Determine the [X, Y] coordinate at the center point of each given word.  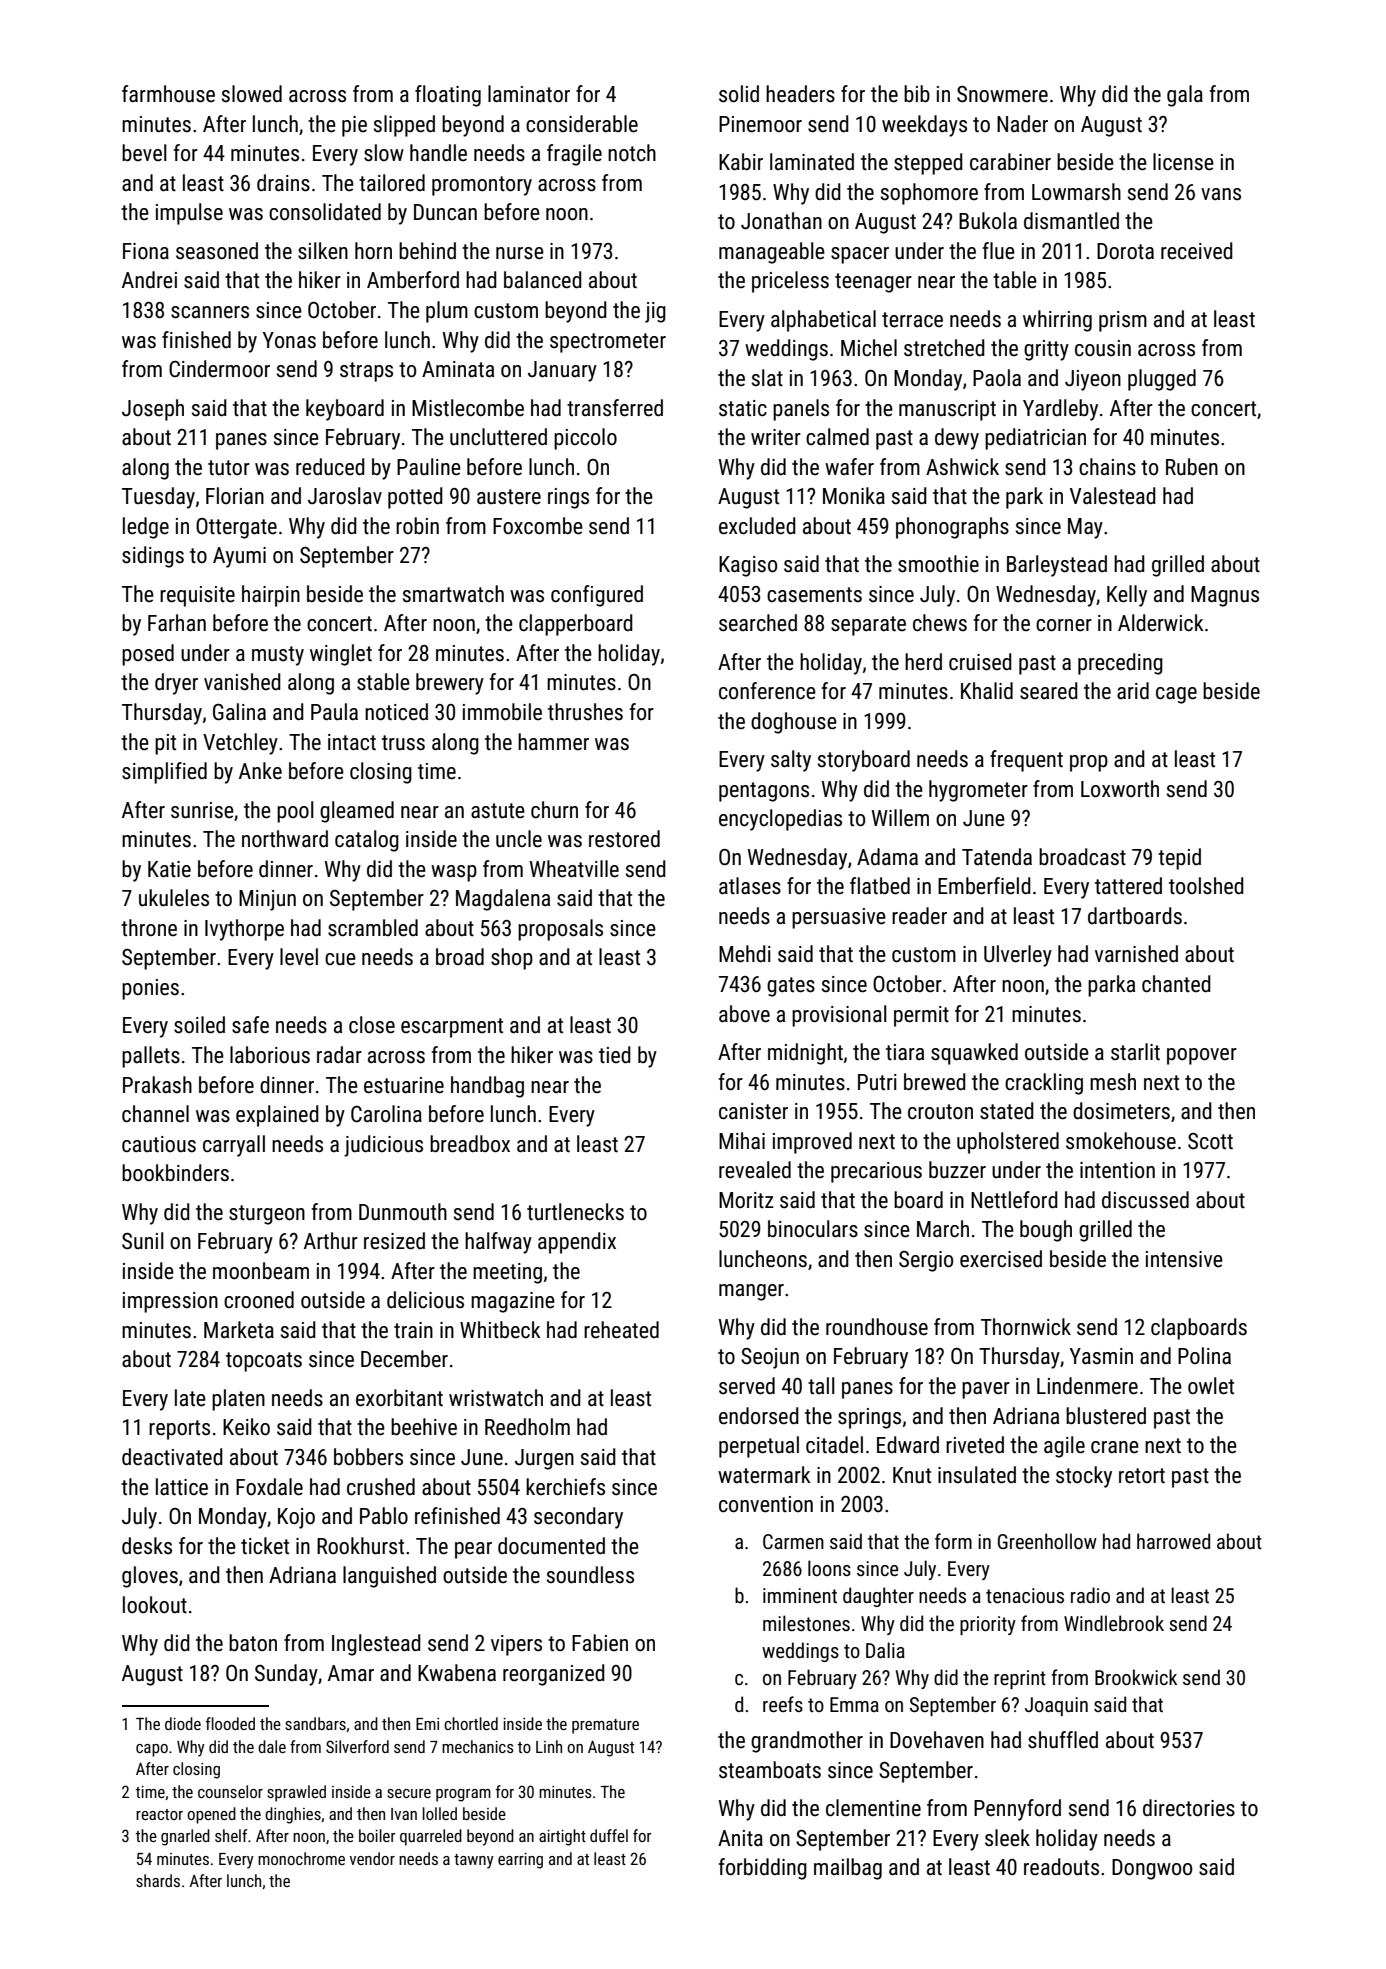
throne [149, 928]
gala [1185, 96]
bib [917, 94]
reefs [783, 1704]
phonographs [952, 528]
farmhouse [168, 94]
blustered [1106, 1416]
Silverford [357, 1746]
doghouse [794, 723]
